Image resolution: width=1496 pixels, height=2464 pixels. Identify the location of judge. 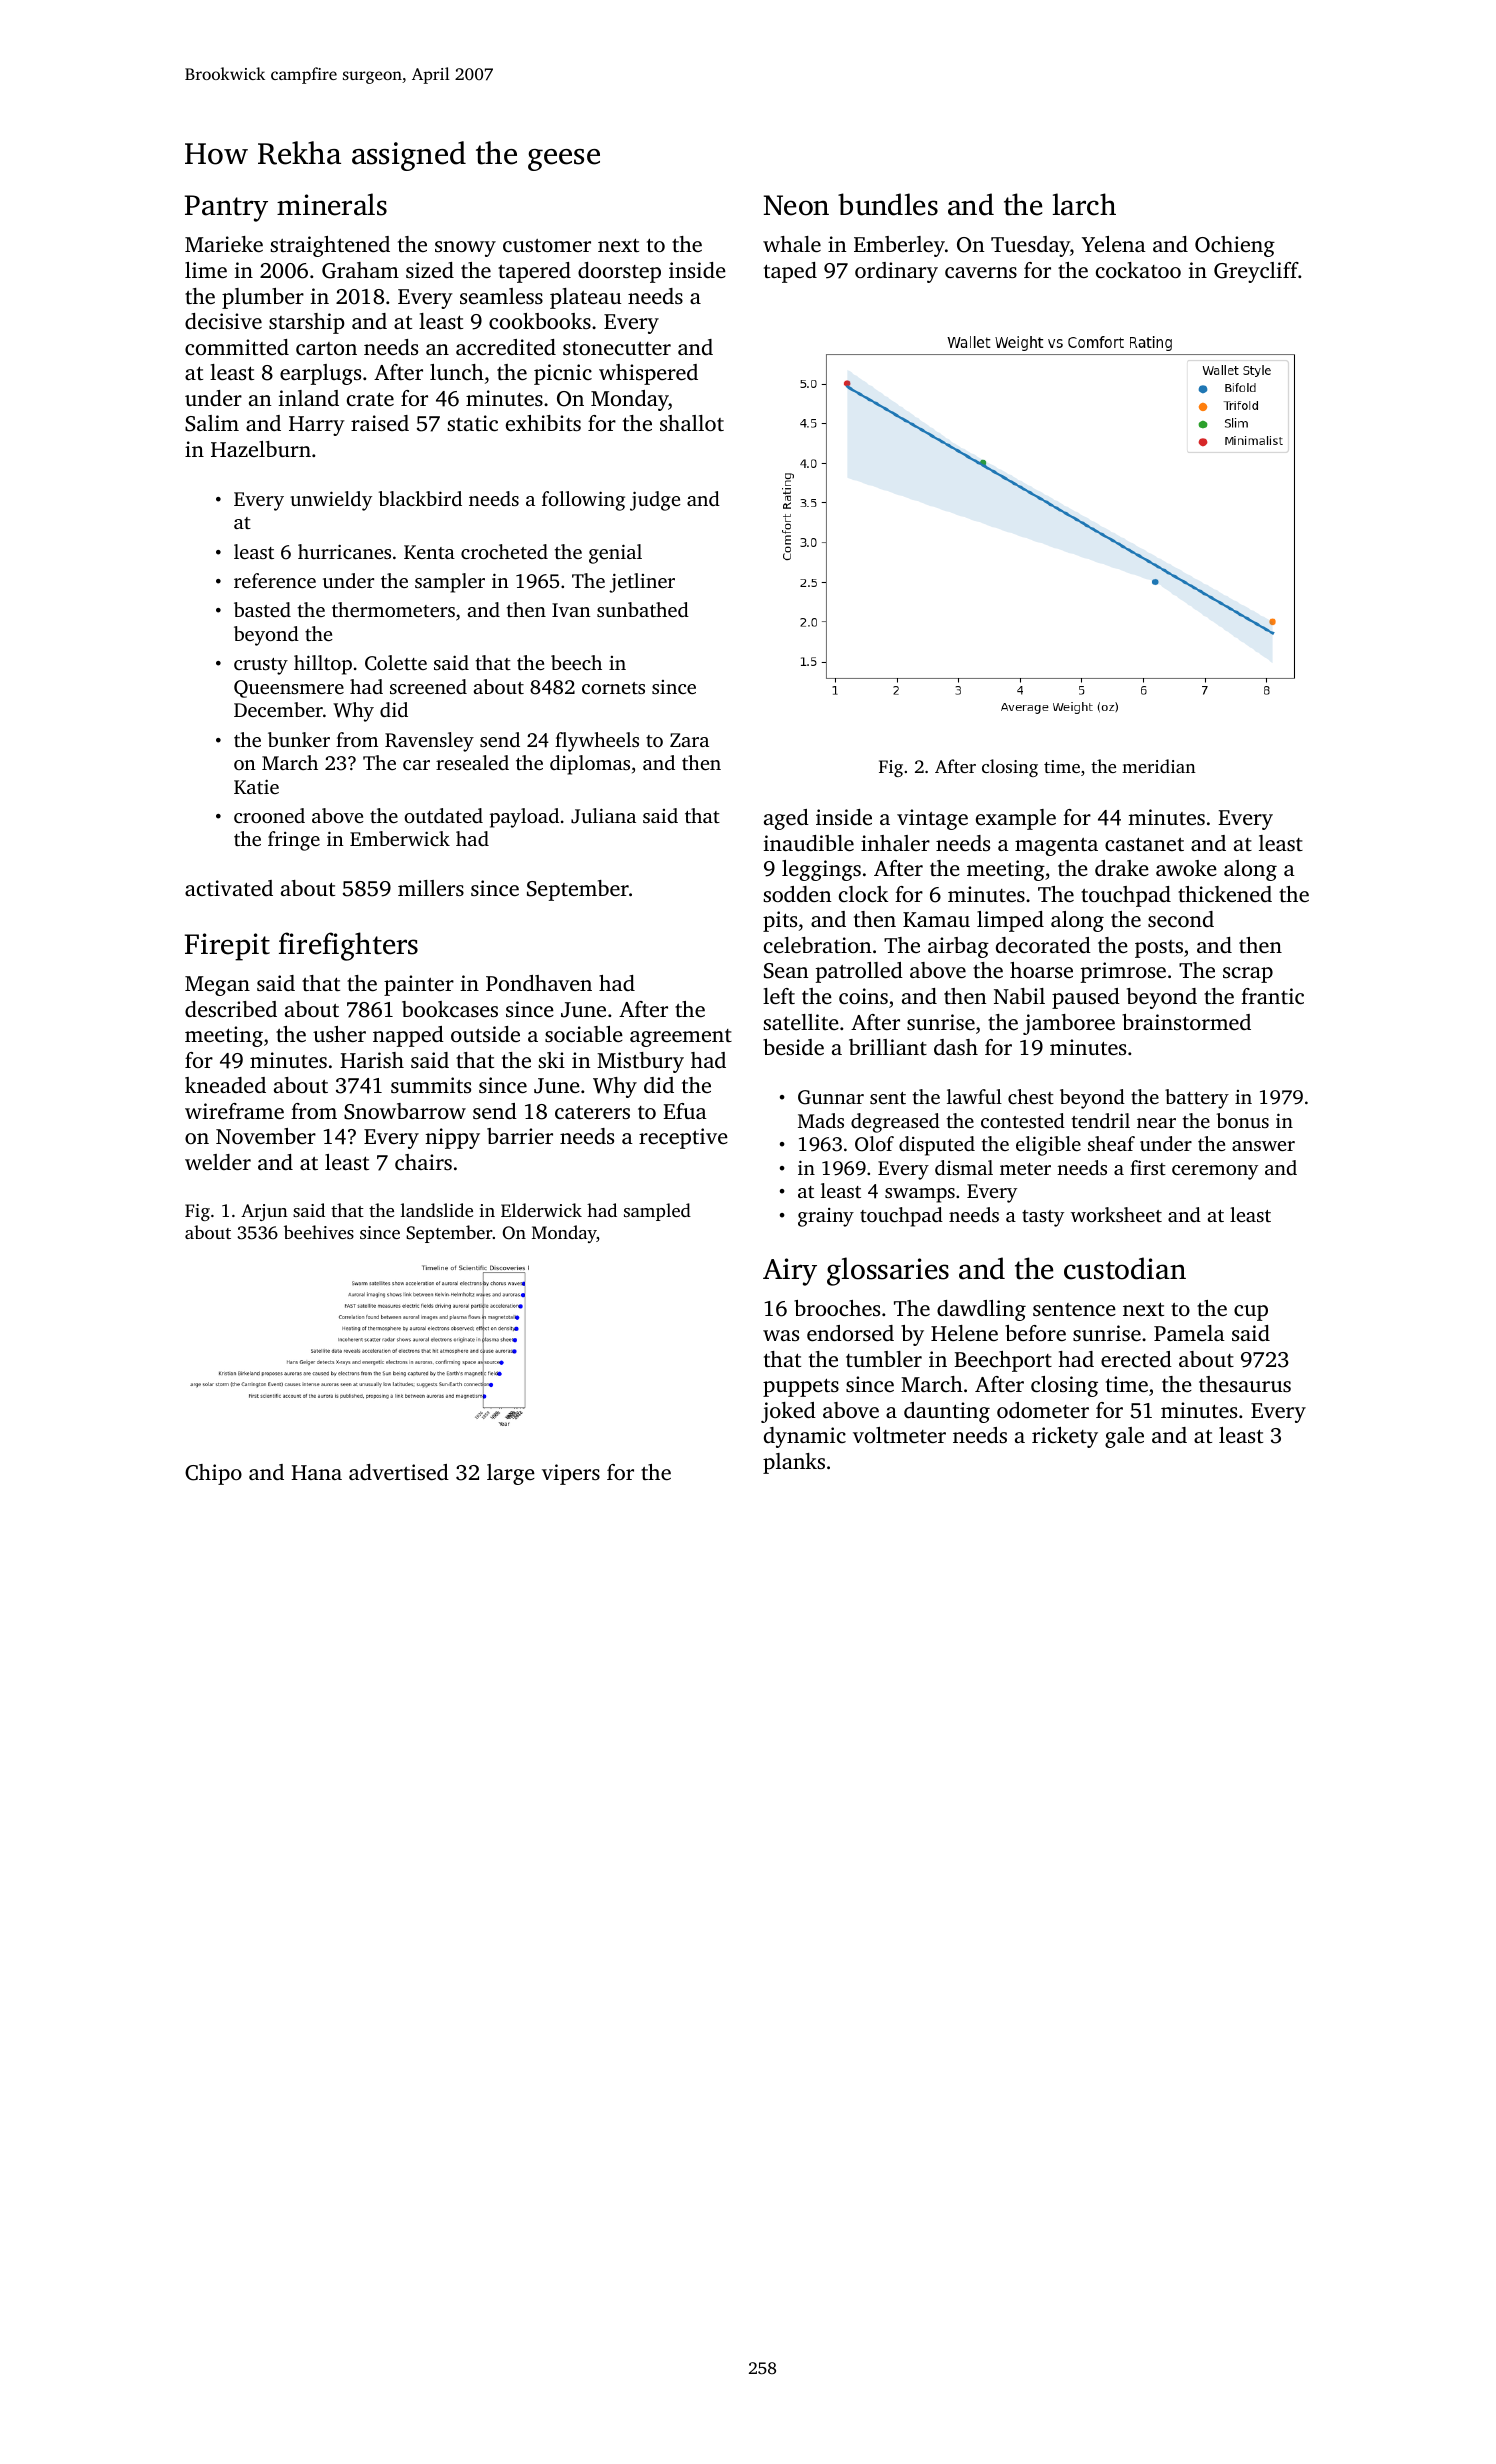
(655, 501).
